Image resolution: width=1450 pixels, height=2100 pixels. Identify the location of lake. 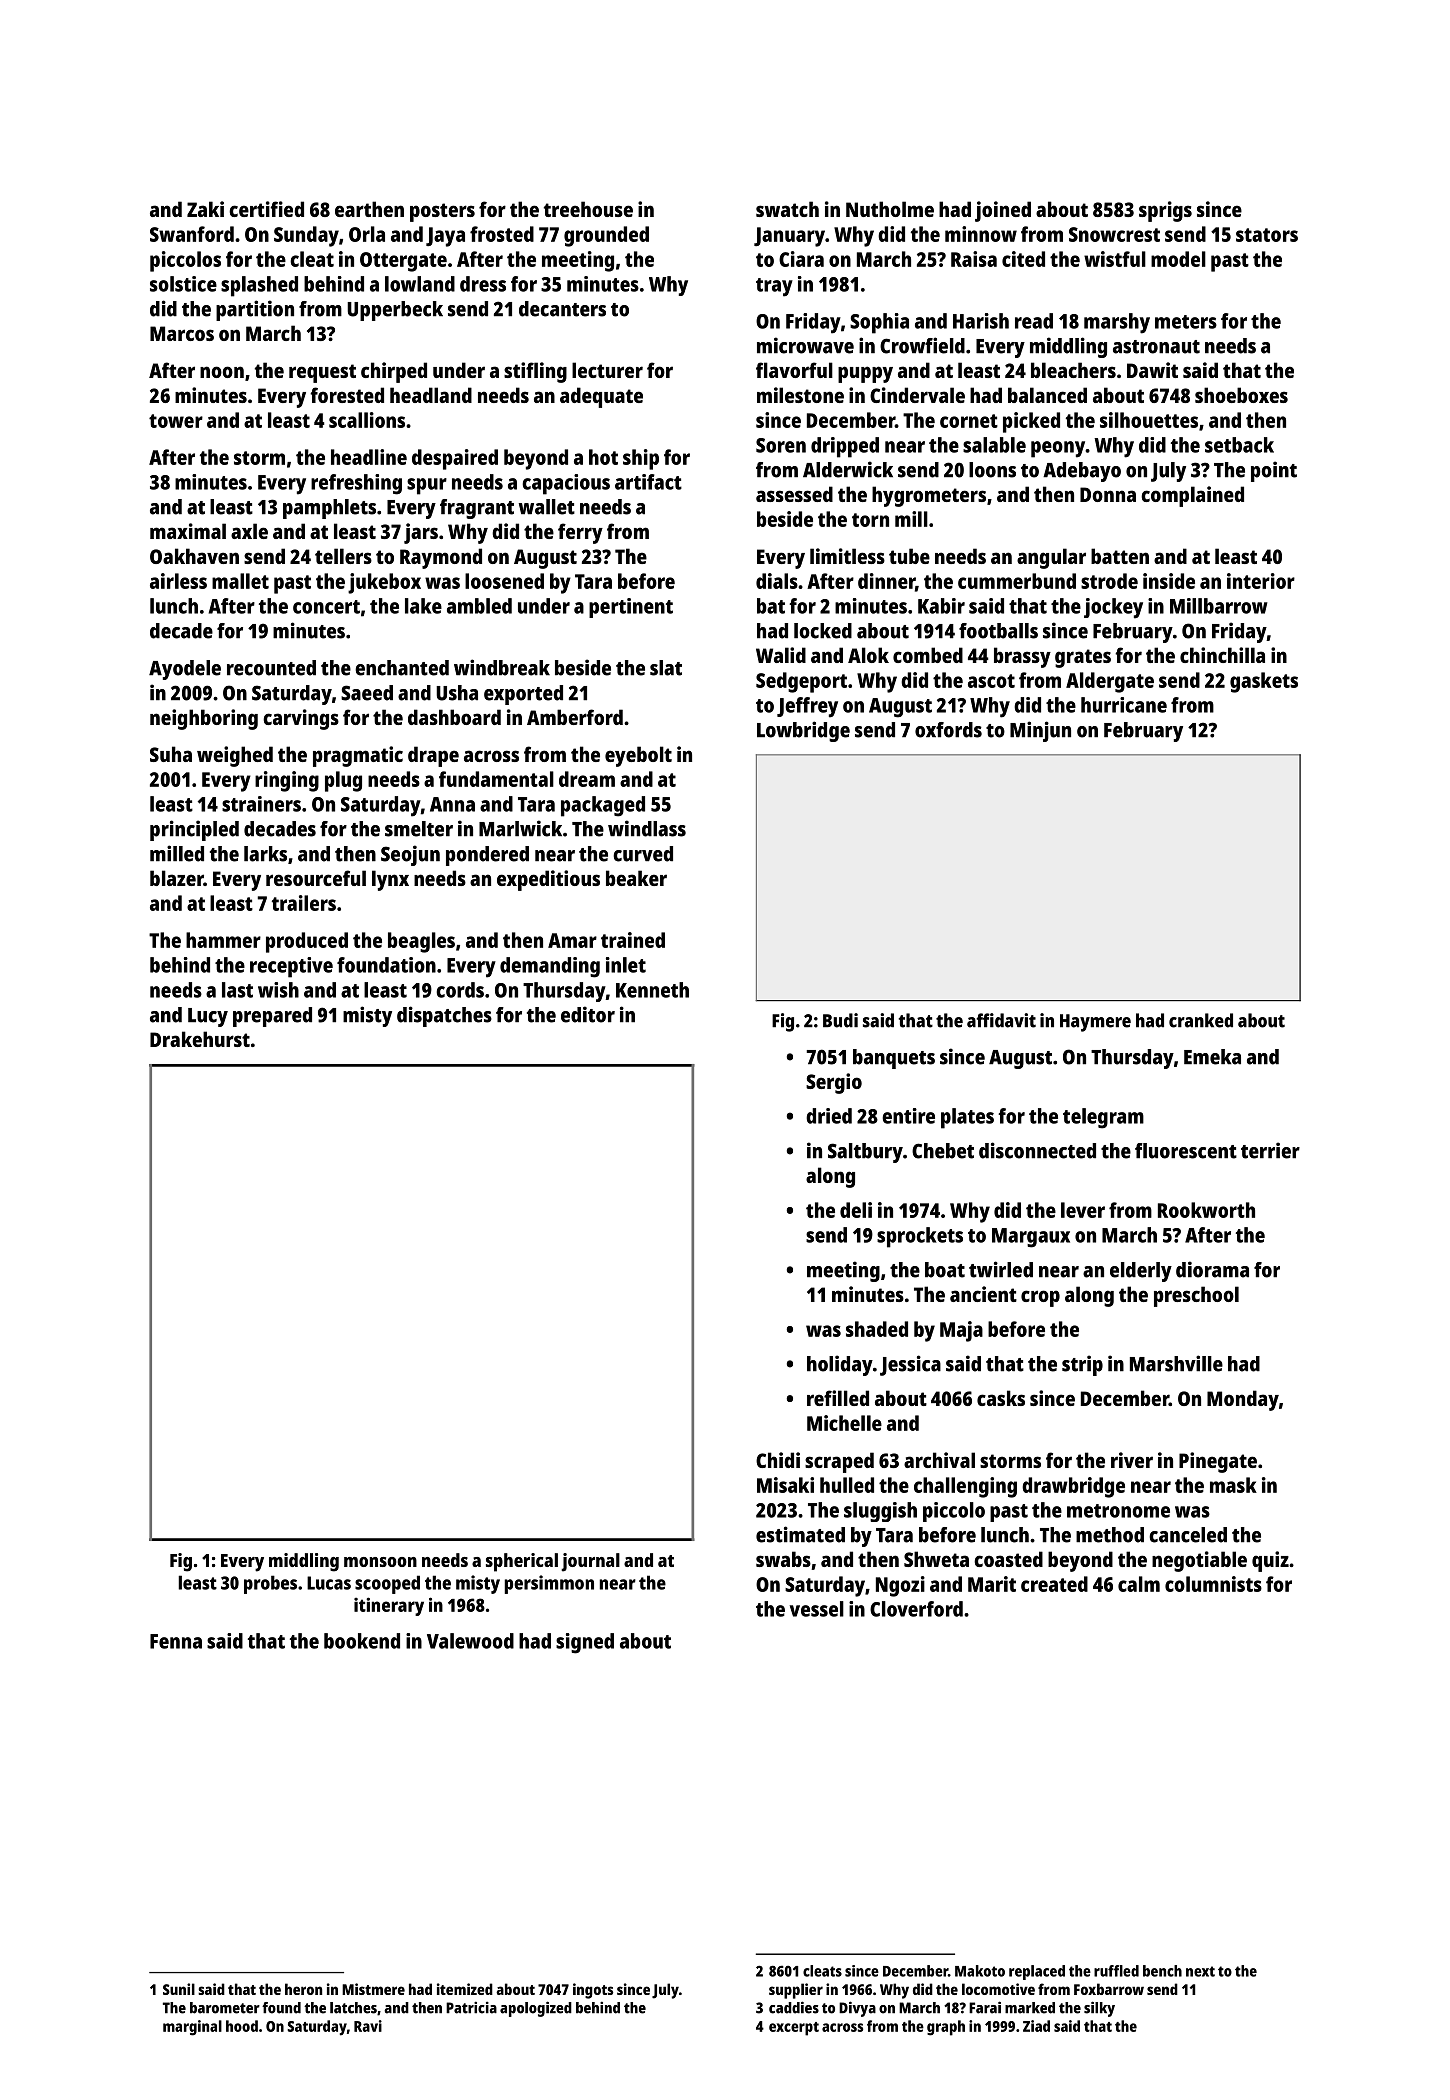
(423, 606).
